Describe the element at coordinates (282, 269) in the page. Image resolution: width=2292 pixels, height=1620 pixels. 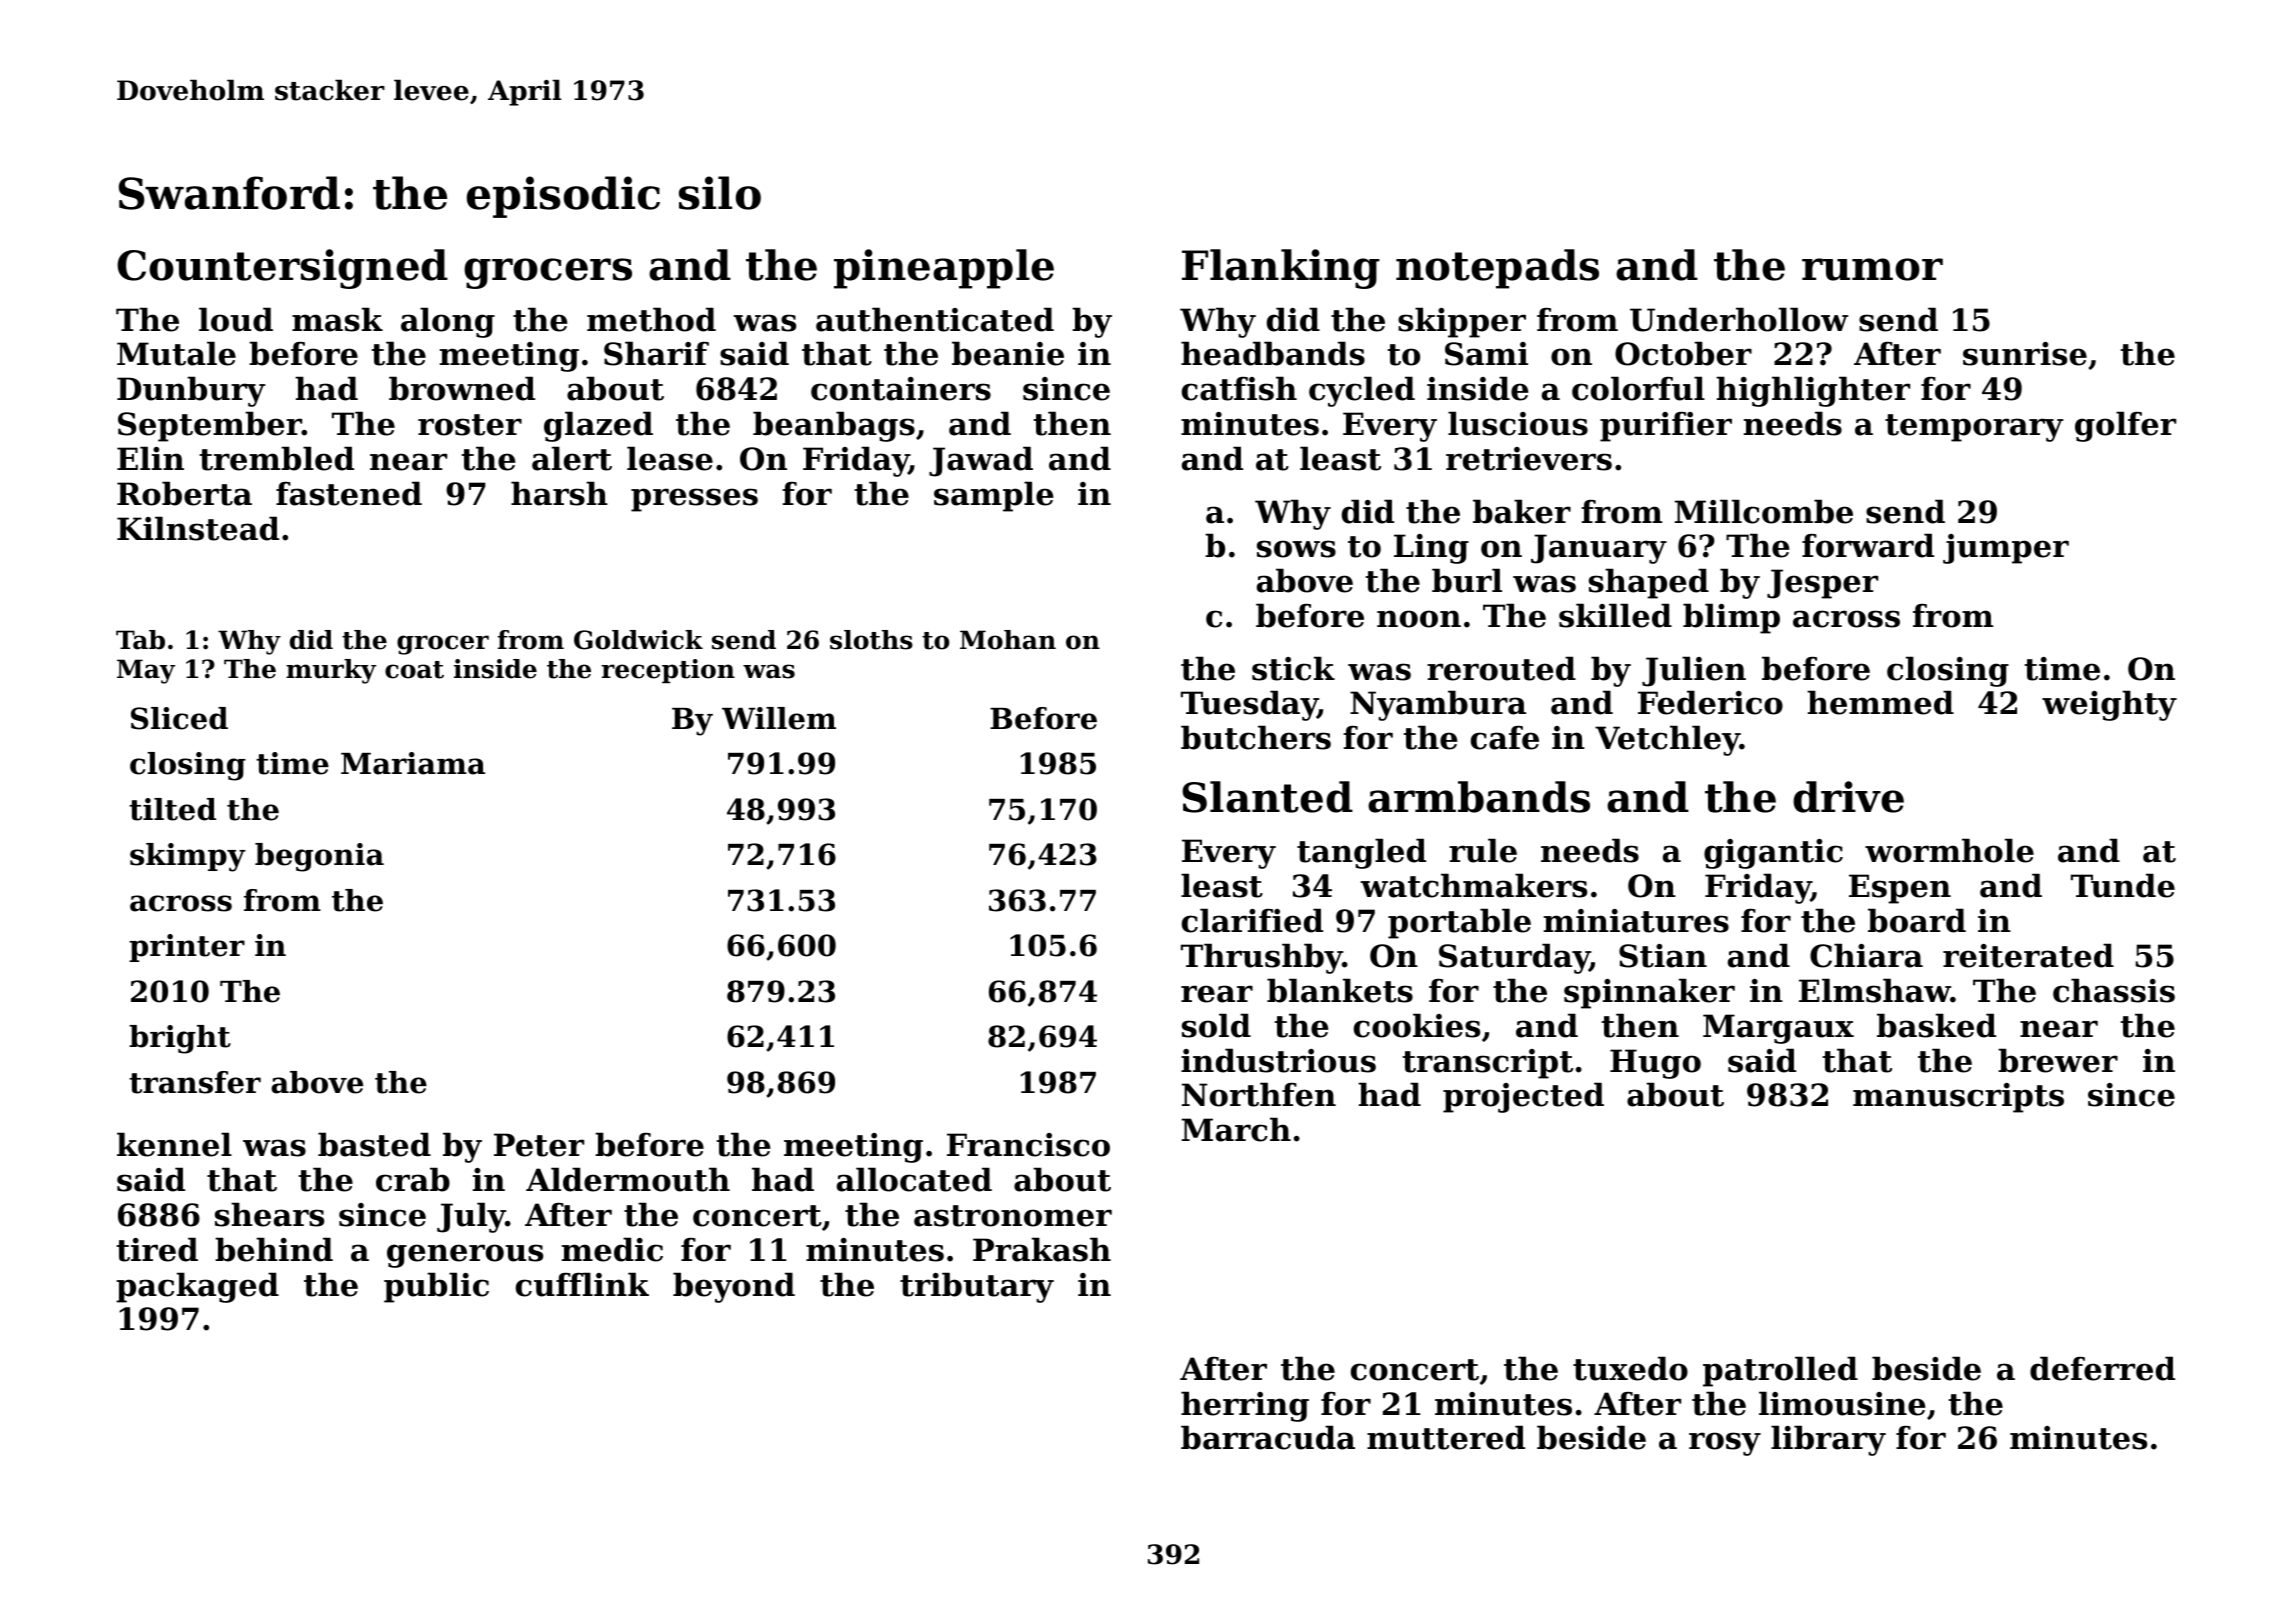
I see `Countersigned` at that location.
